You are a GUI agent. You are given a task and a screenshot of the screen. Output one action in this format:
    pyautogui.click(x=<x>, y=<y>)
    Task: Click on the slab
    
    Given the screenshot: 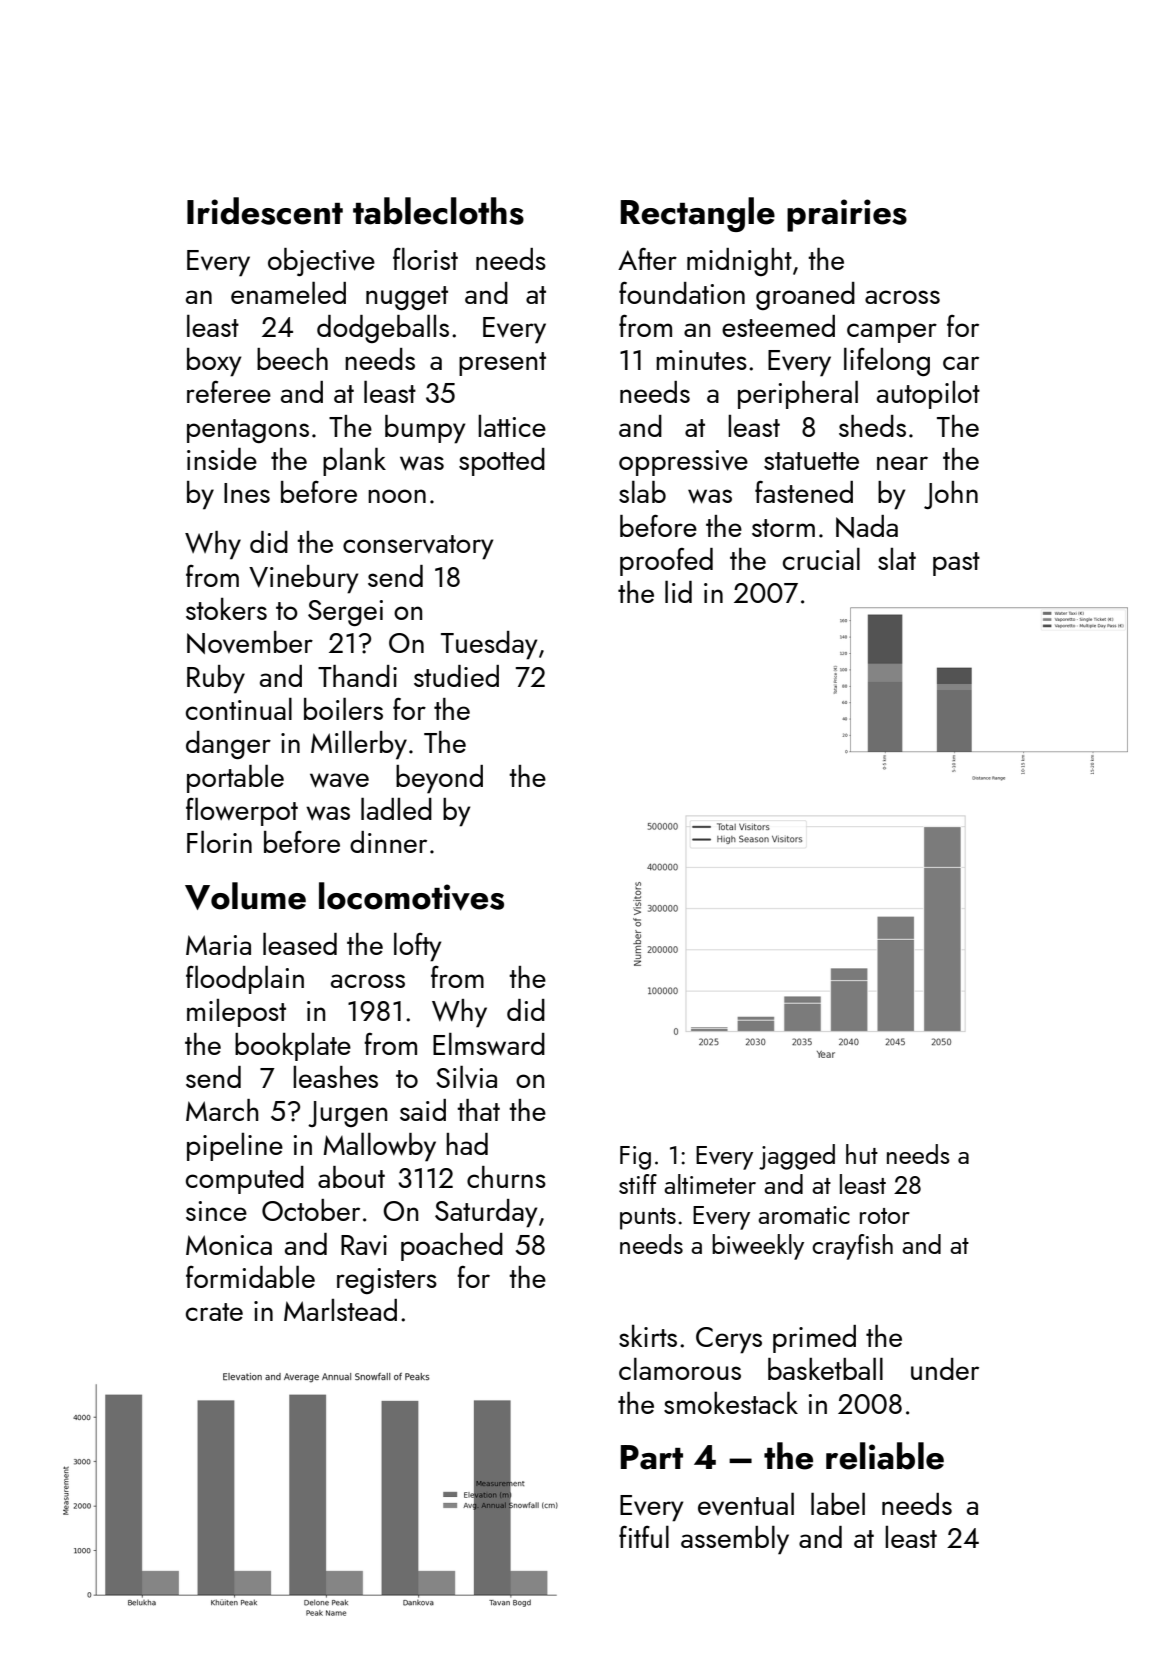 What is the action you would take?
    pyautogui.click(x=642, y=492)
